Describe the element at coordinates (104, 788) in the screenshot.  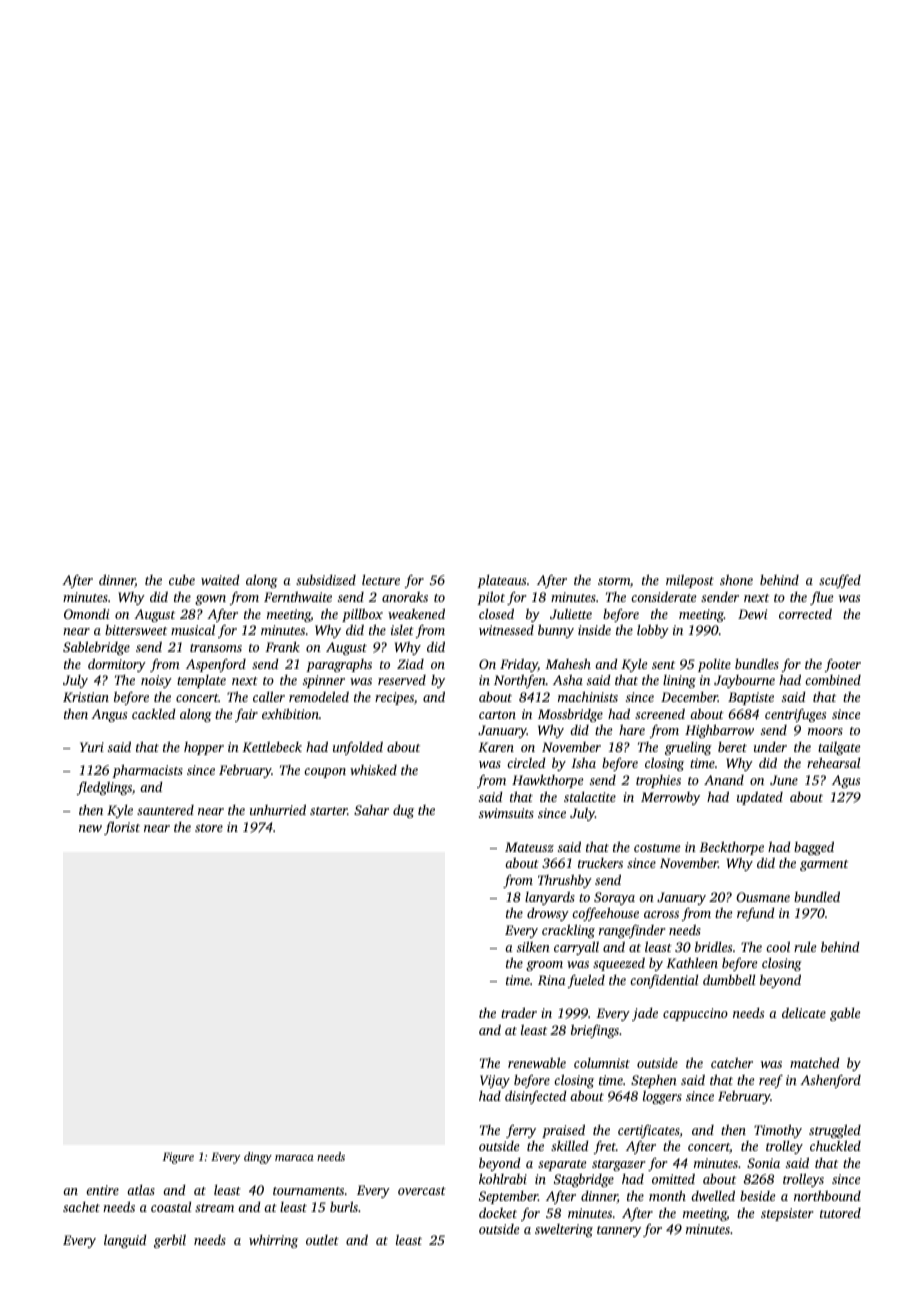
I see `fledglings` at that location.
